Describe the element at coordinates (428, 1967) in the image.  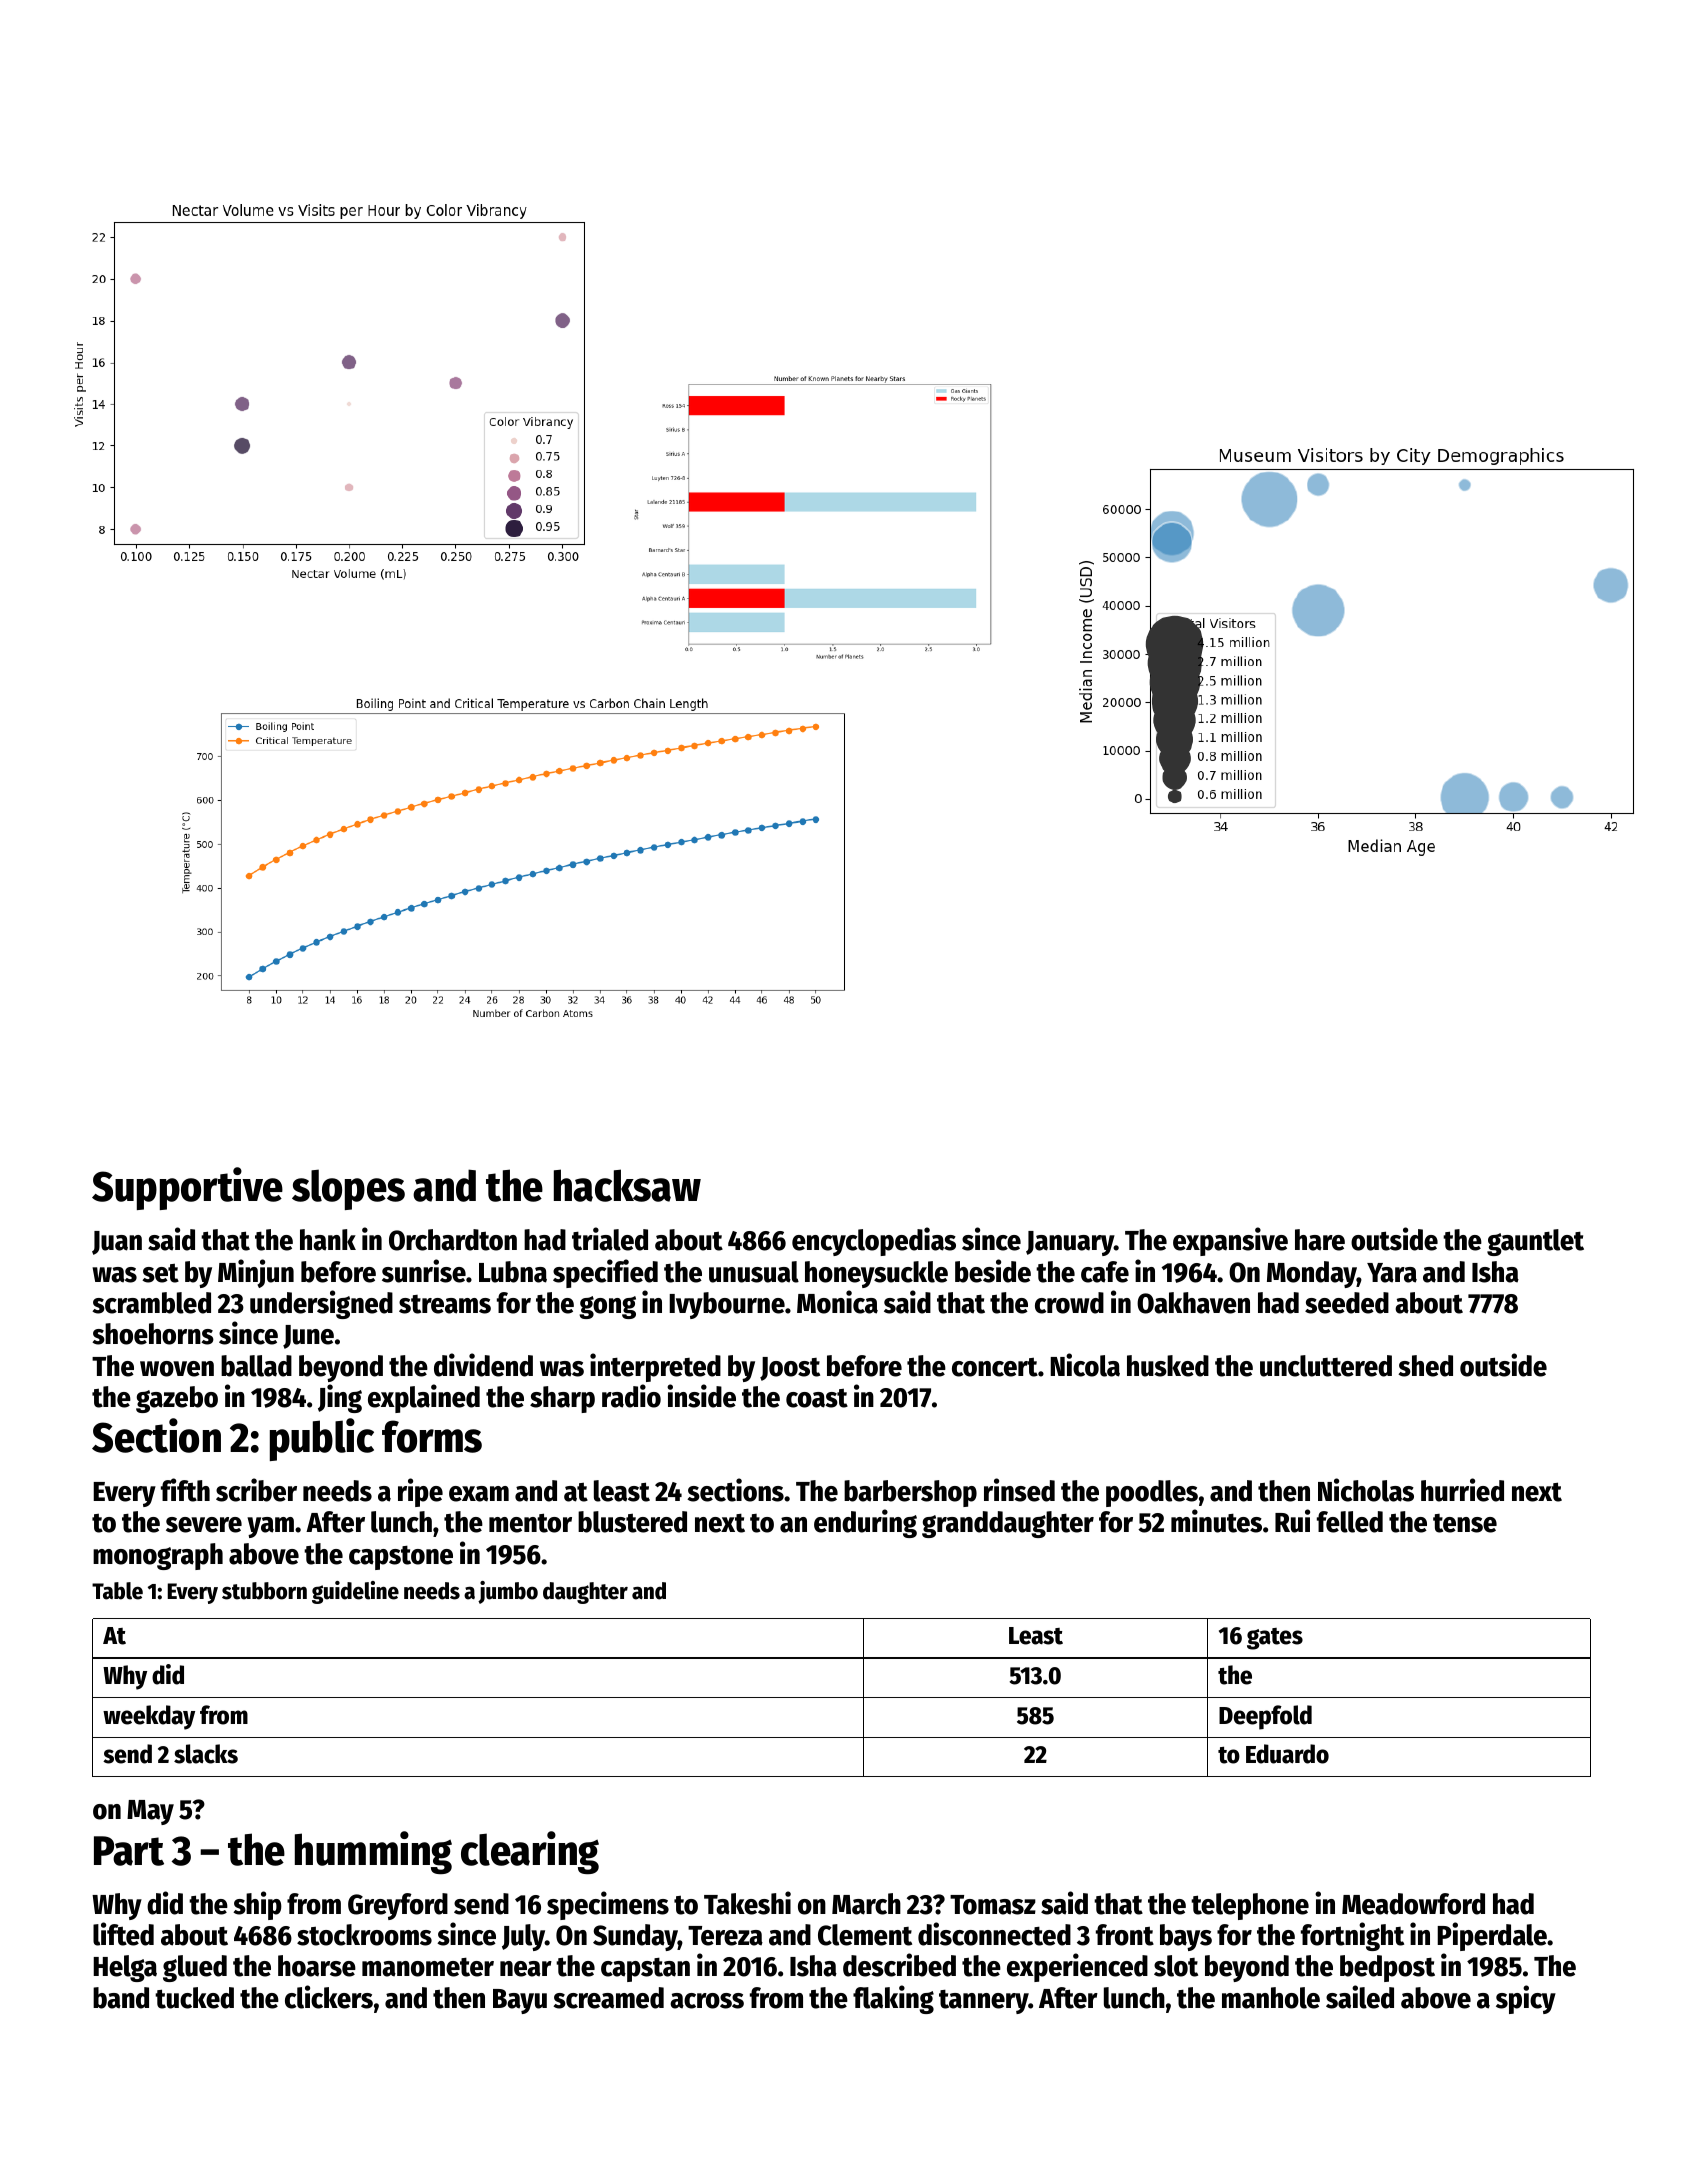
I see `manometer` at that location.
